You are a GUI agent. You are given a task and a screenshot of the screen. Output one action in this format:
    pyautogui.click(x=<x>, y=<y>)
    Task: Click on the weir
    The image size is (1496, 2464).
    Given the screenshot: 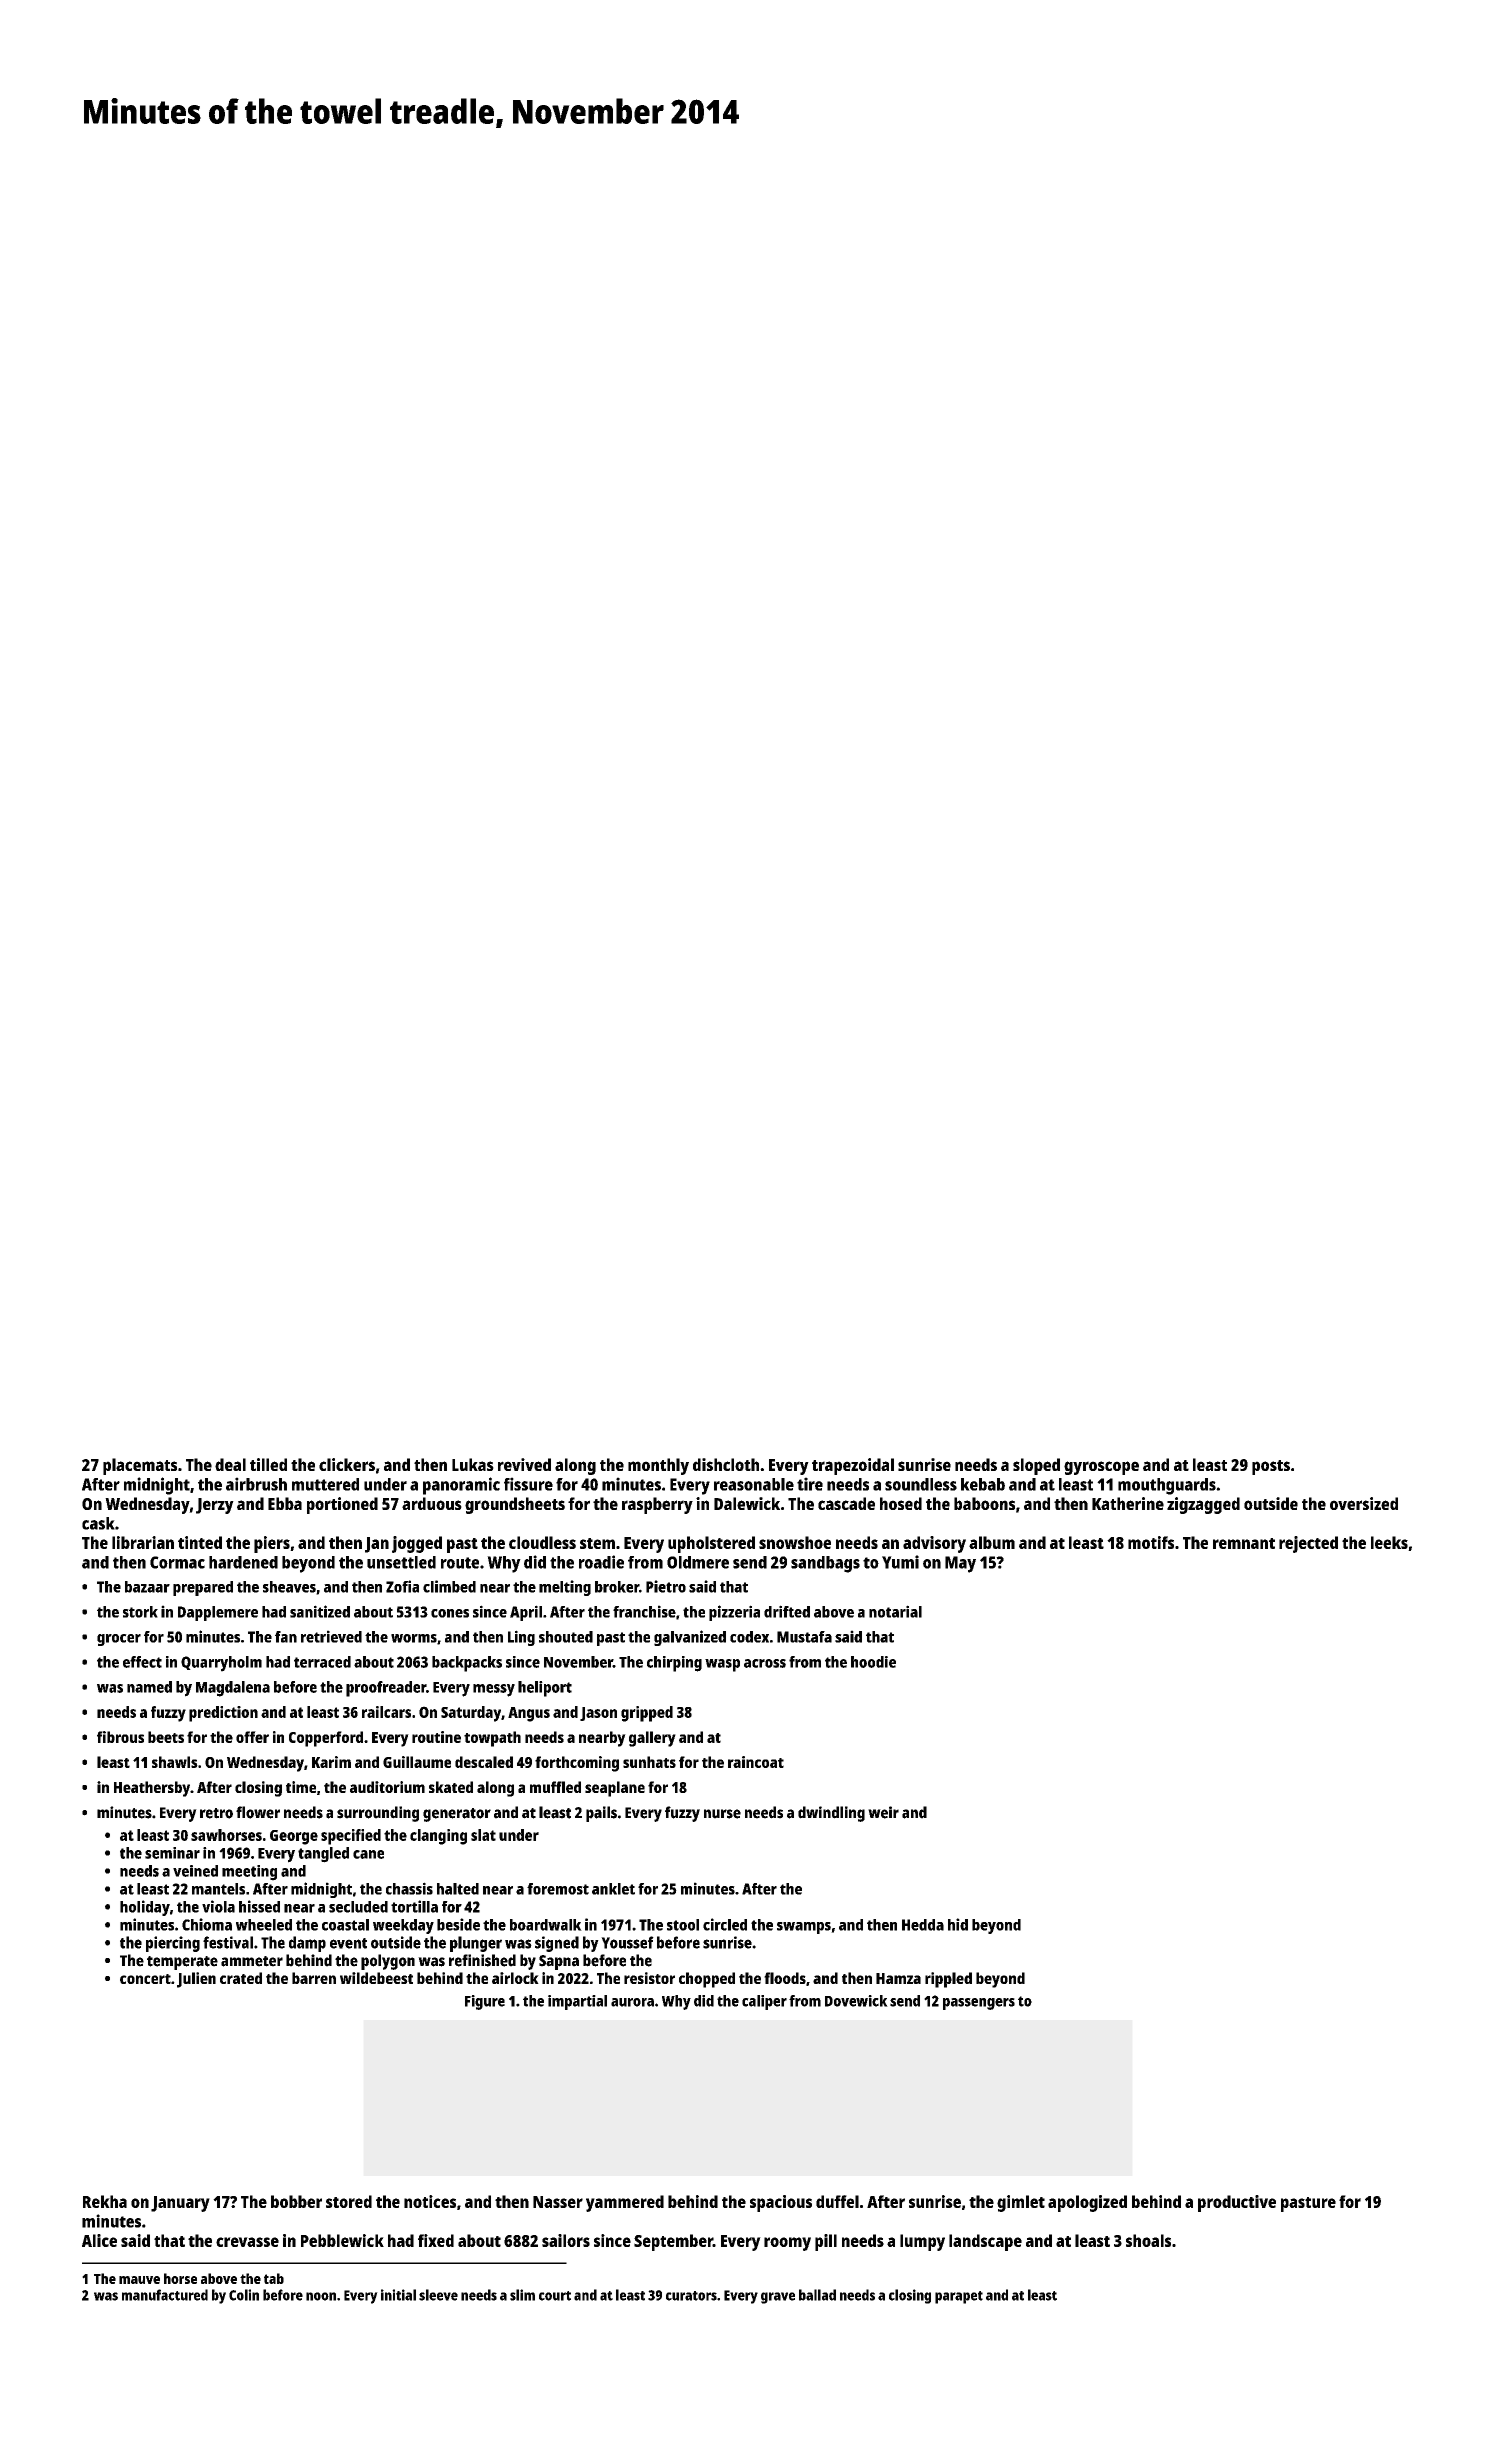 What is the action you would take?
    pyautogui.click(x=883, y=1812)
